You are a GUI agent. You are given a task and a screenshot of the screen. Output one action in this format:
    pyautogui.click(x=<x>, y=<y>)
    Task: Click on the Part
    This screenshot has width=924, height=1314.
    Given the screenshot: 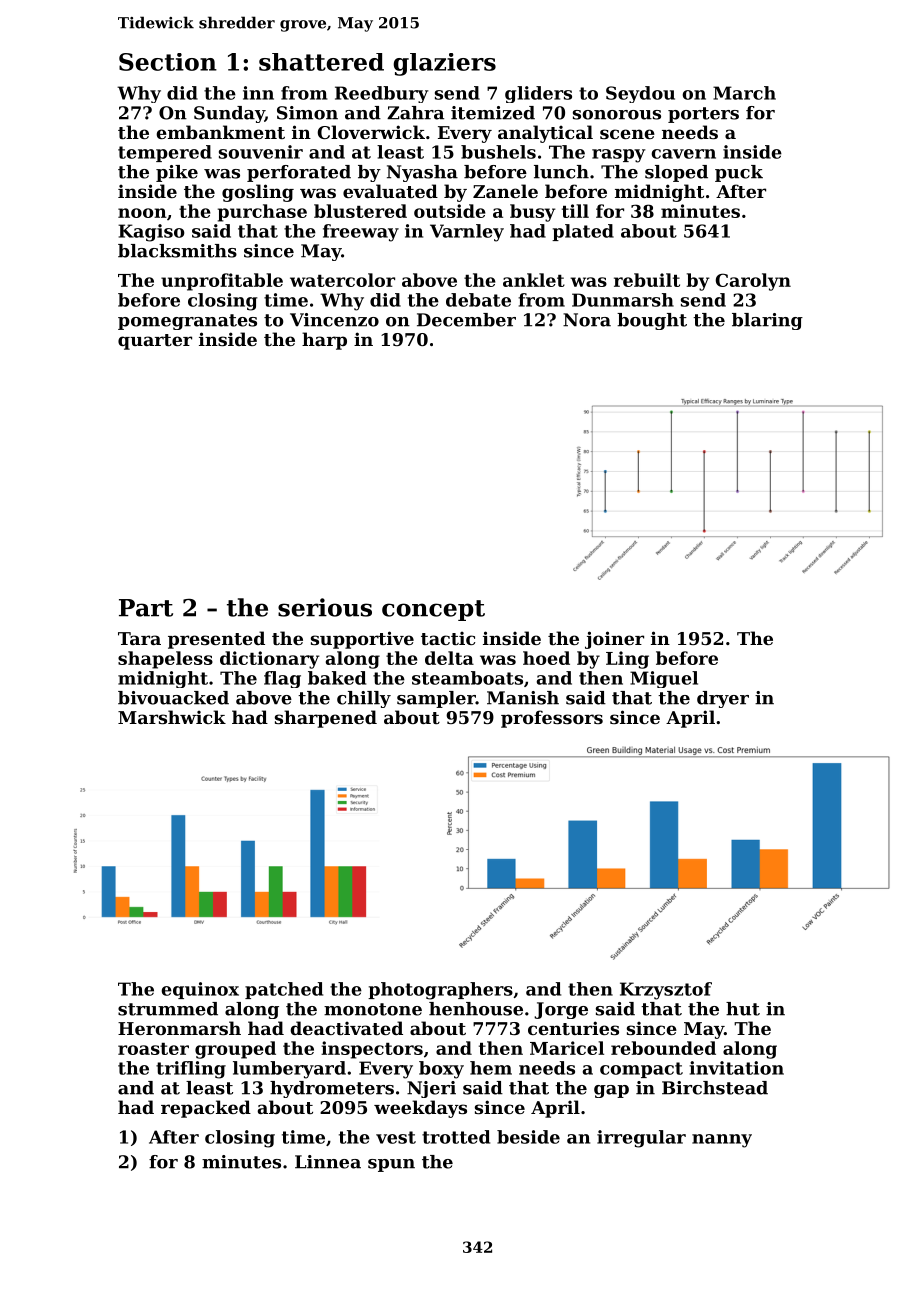 What is the action you would take?
    pyautogui.click(x=146, y=608)
